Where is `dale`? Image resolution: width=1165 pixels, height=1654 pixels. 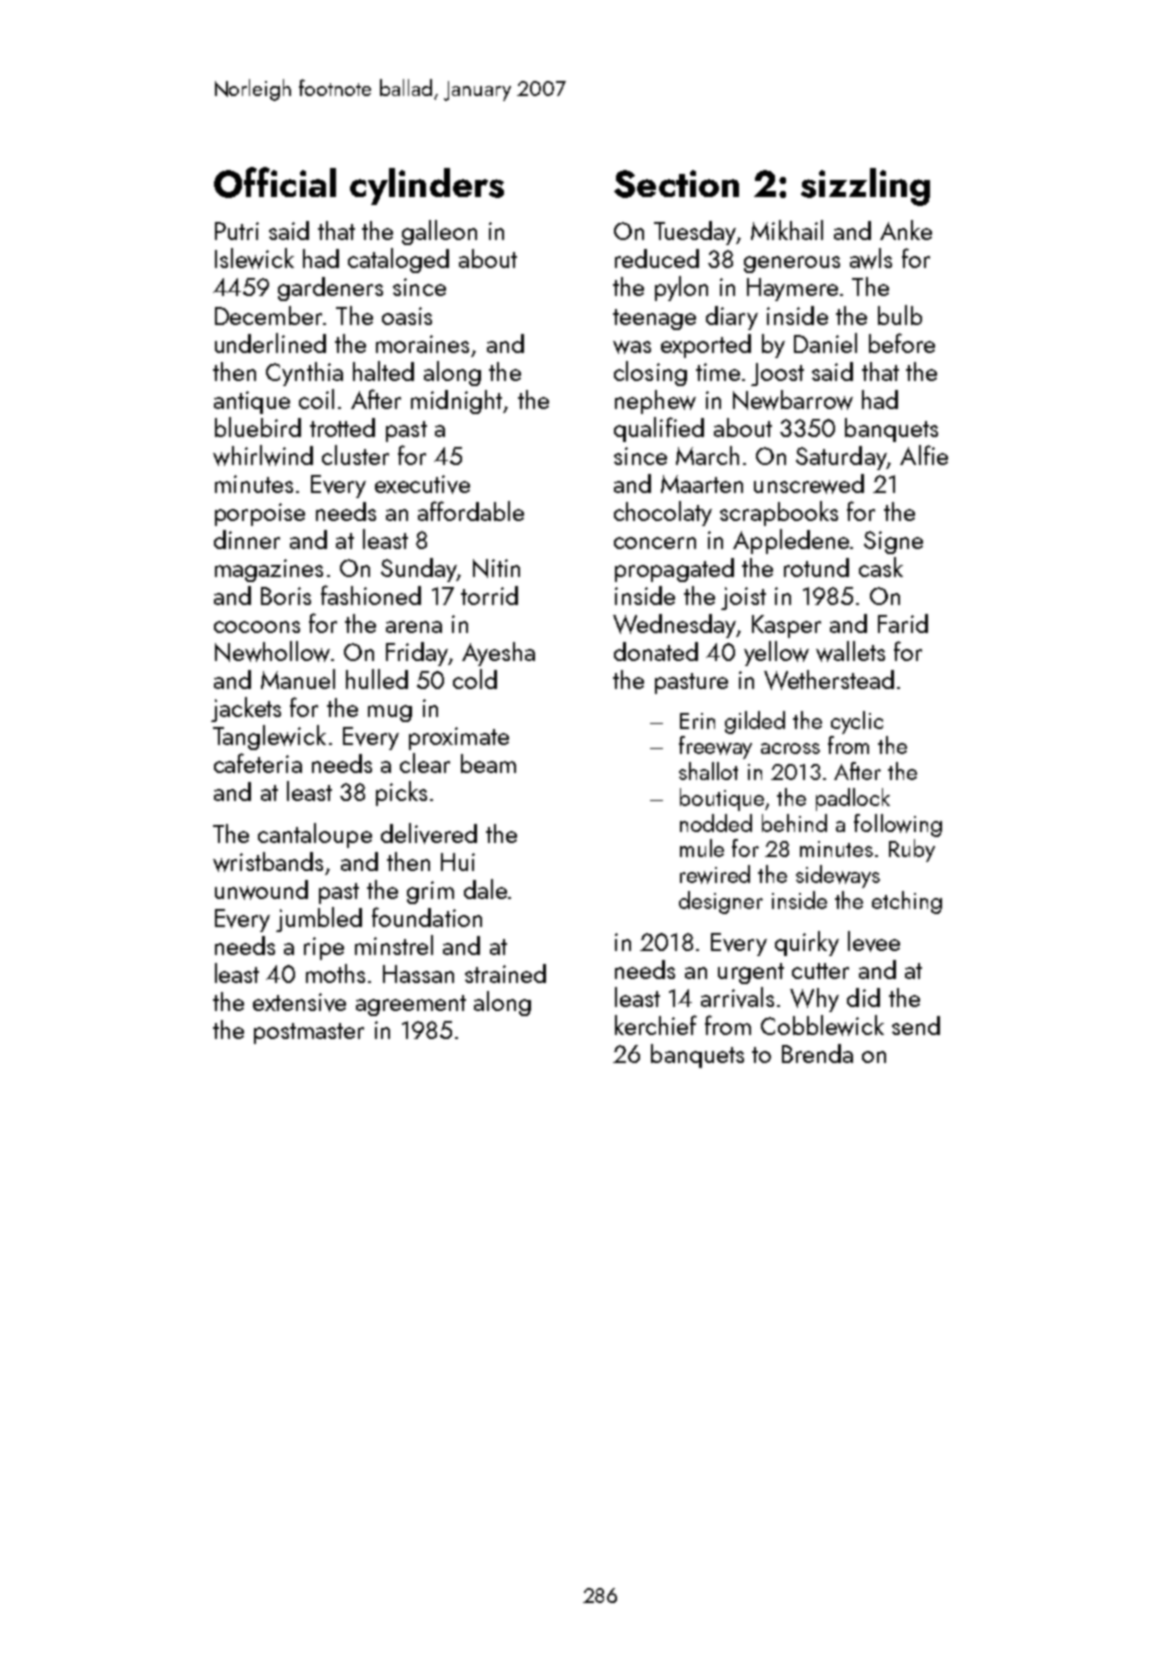 dale is located at coordinates (485, 889).
